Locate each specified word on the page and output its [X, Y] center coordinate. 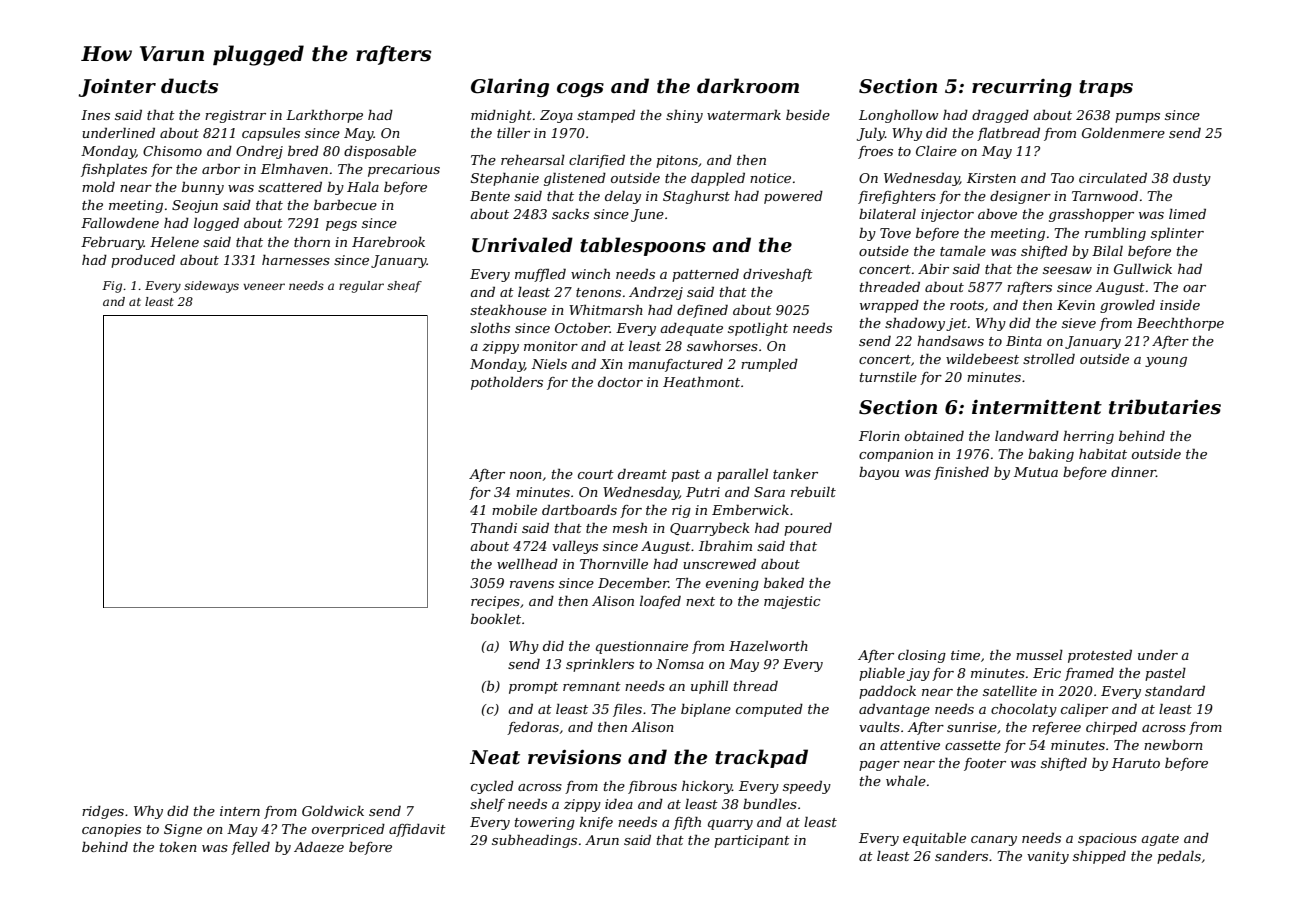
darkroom [748, 86]
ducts [189, 86]
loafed [660, 602]
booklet [496, 619]
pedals [1179, 857]
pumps [1137, 118]
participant [752, 841]
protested [1100, 656]
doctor [620, 382]
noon [526, 475]
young [1166, 362]
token [178, 847]
